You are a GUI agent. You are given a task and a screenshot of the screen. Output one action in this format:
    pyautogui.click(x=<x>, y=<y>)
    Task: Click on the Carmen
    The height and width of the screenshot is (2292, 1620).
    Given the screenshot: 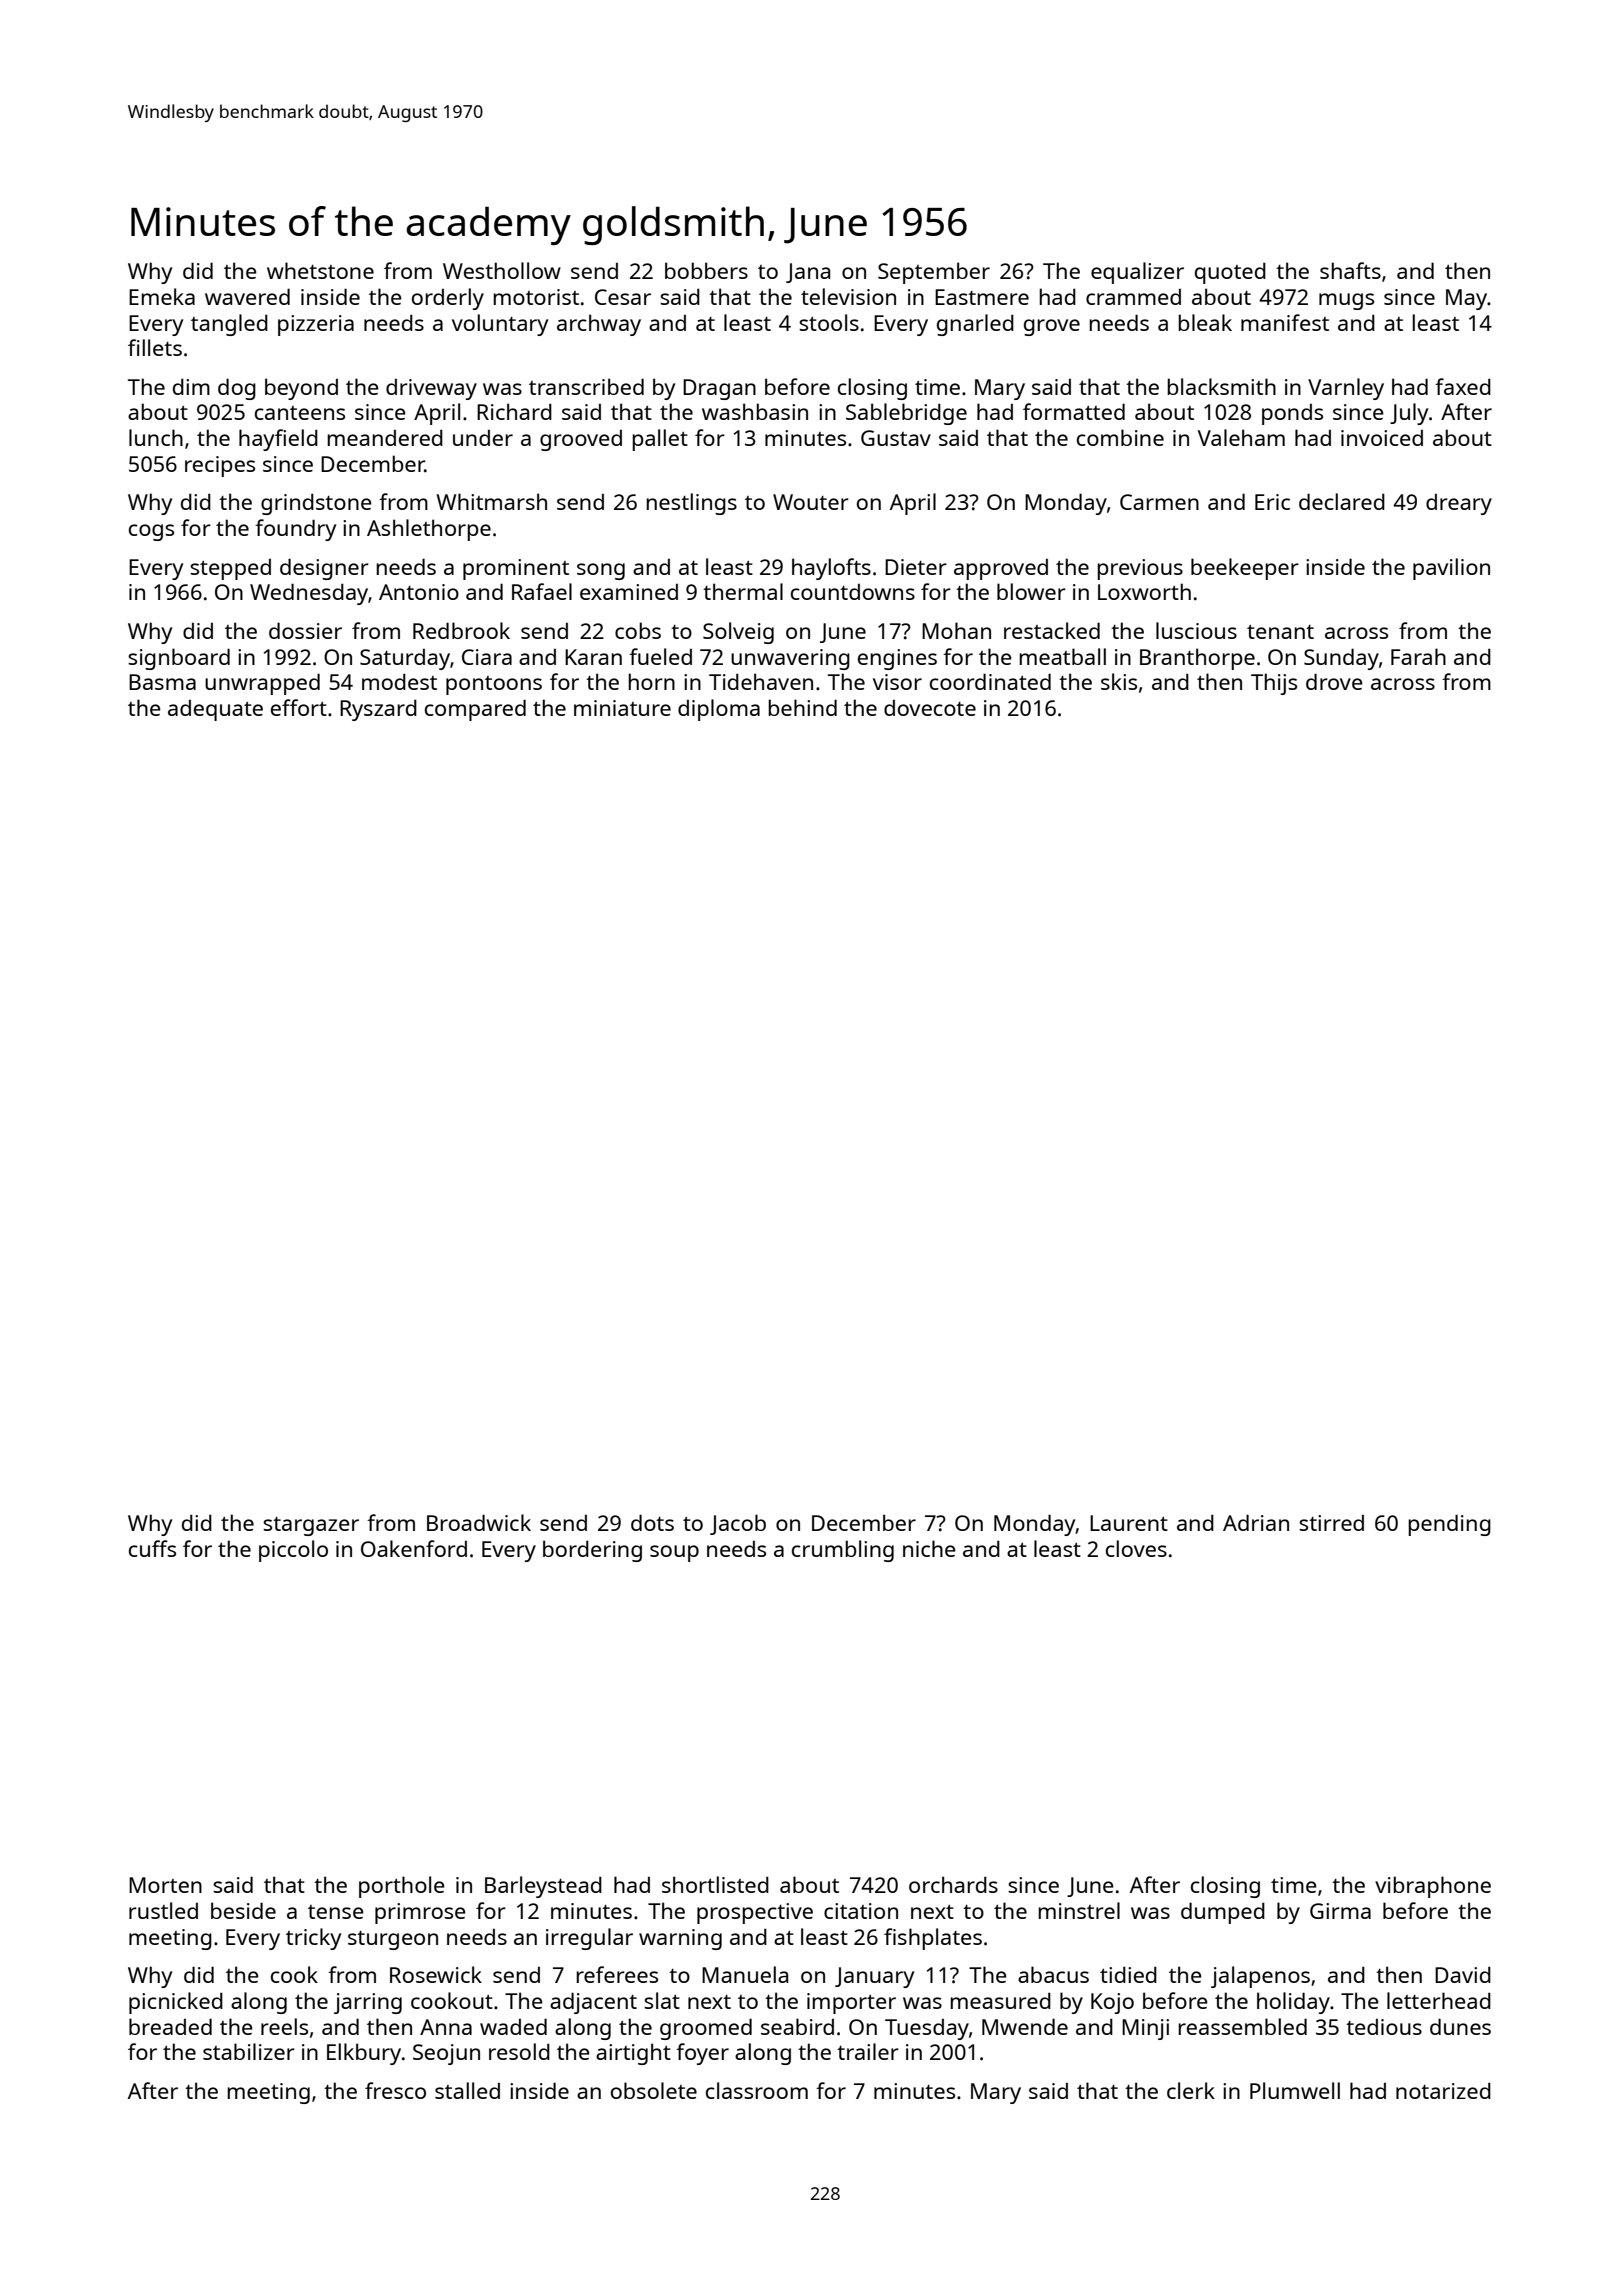 What is the action you would take?
    pyautogui.click(x=1159, y=502)
